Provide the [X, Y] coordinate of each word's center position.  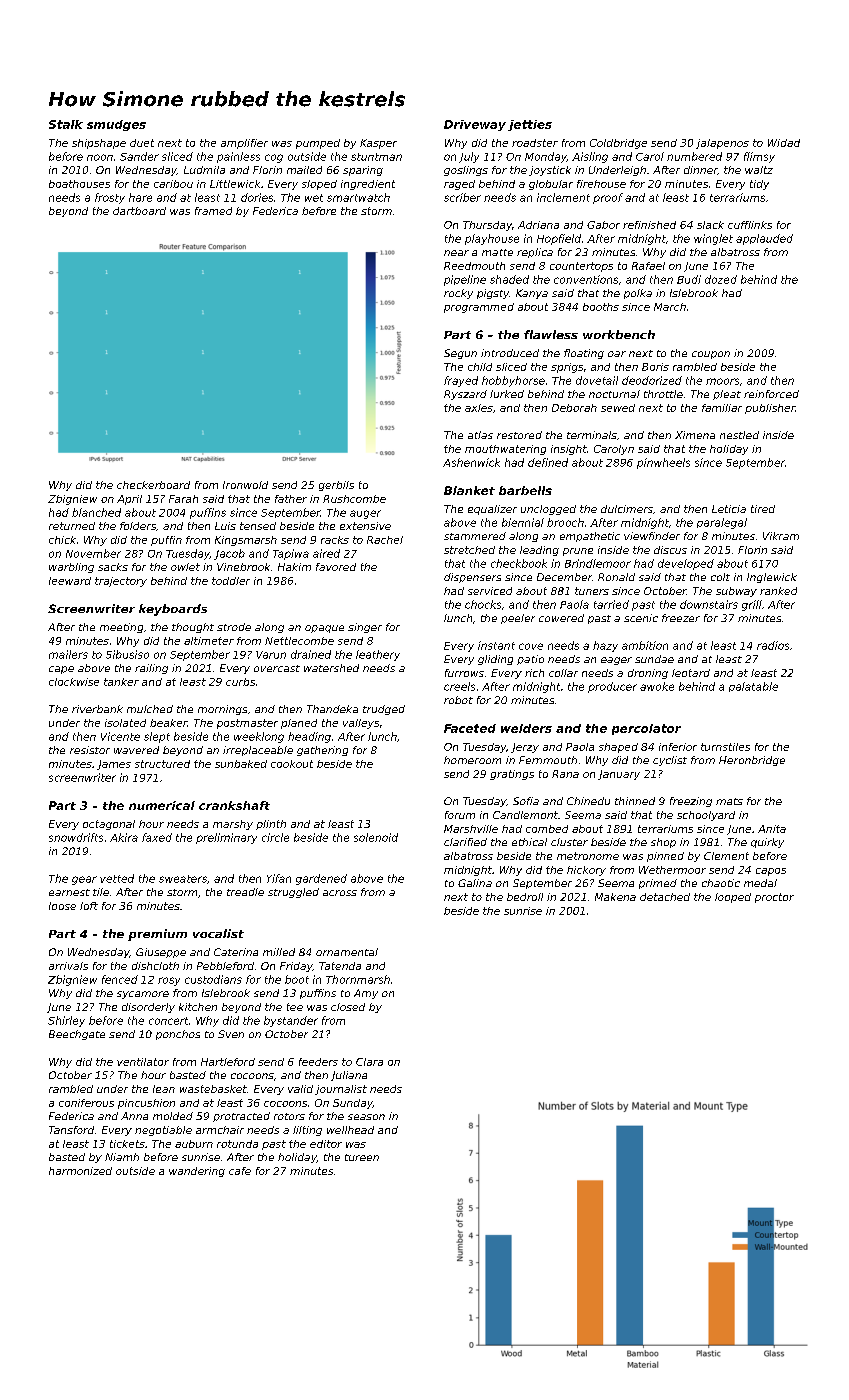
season [366, 1117]
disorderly [148, 1008]
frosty [110, 198]
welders [526, 728]
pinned [665, 857]
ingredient [368, 185]
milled [279, 952]
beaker [168, 723]
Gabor [603, 225]
